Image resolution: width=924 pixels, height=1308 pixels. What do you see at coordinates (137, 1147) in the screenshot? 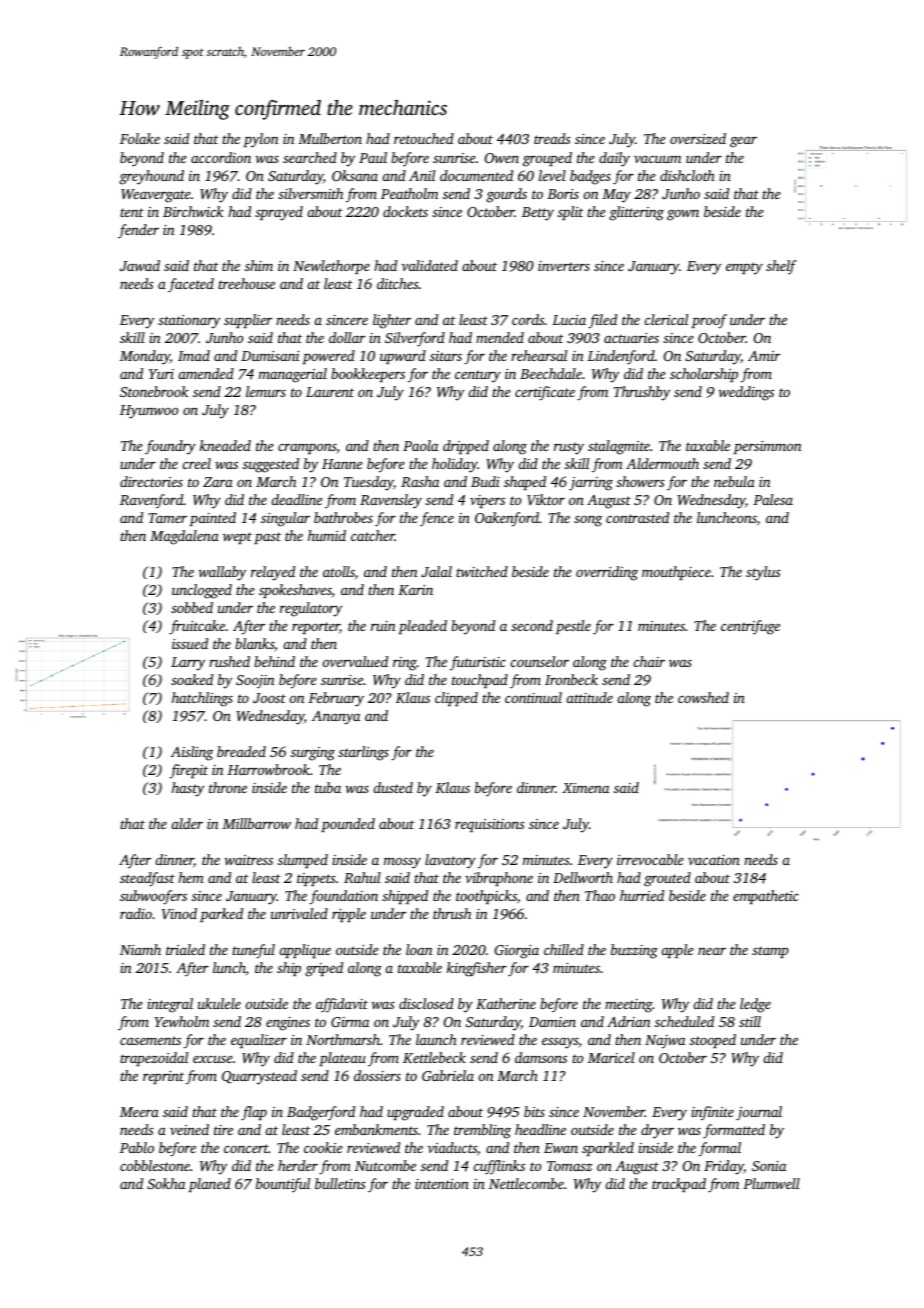
I see `Pablo` at bounding box center [137, 1147].
